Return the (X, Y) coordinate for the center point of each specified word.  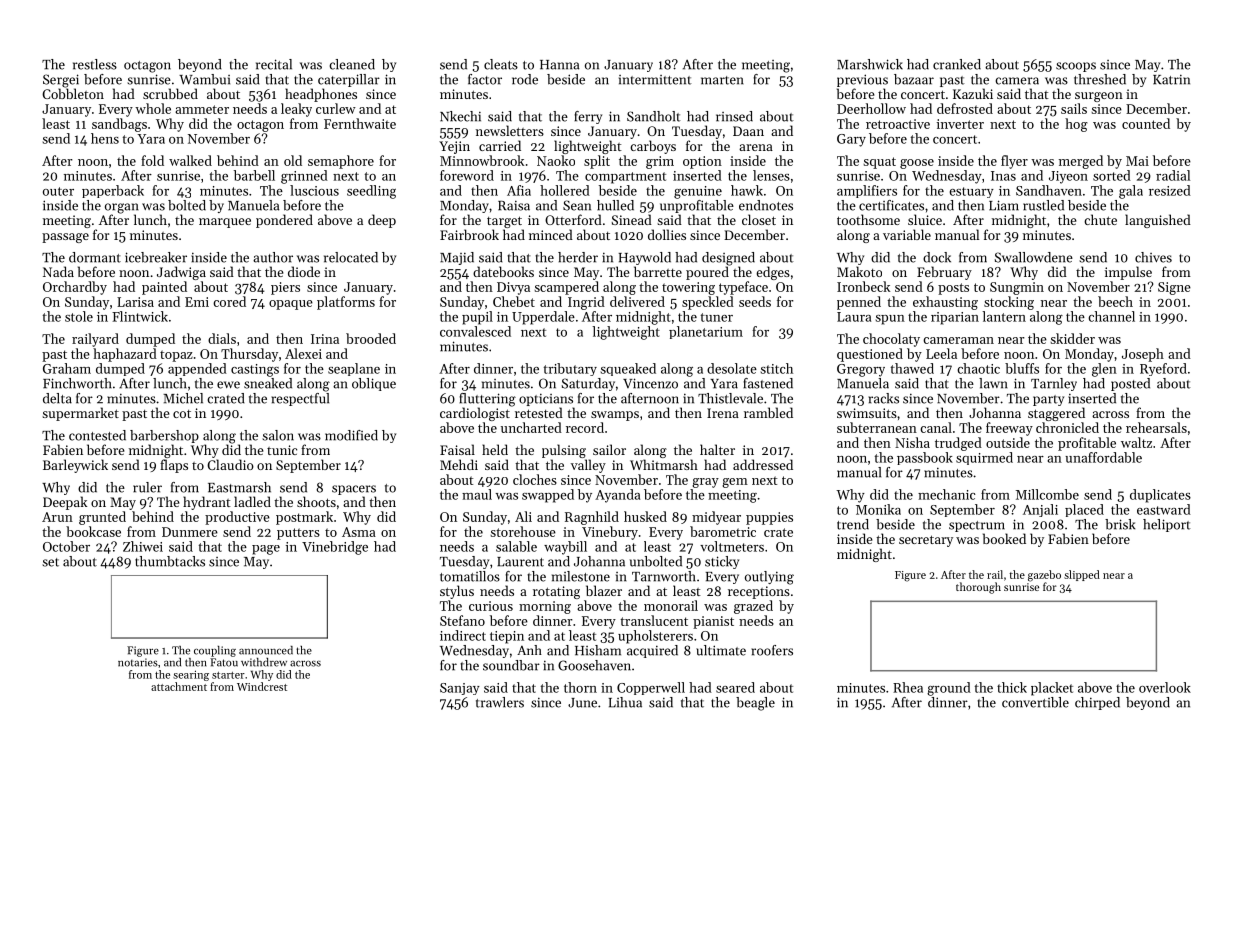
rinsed (734, 116)
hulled (615, 205)
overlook (1165, 687)
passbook (925, 458)
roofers (772, 650)
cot (182, 414)
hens (105, 138)
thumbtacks (170, 561)
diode (304, 271)
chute (1100, 219)
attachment (179, 686)
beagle (755, 704)
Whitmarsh (664, 464)
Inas (1003, 176)
